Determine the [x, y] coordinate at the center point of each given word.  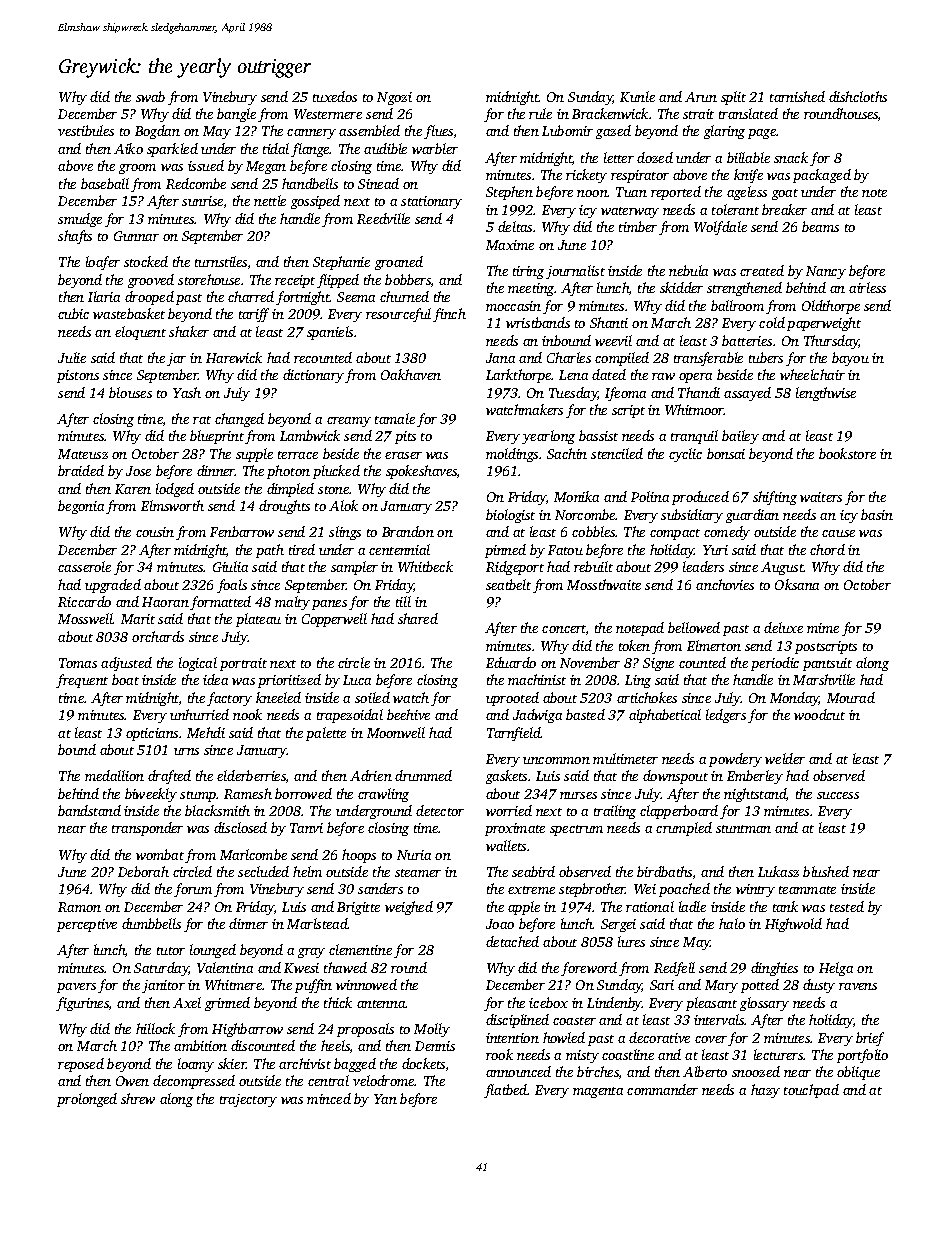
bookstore [847, 453]
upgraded [113, 586]
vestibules [86, 130]
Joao [500, 924]
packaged [822, 176]
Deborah [143, 871]
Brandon [408, 531]
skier [232, 1063]
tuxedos [335, 96]
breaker [784, 209]
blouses [130, 392]
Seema [356, 297]
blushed [826, 871]
